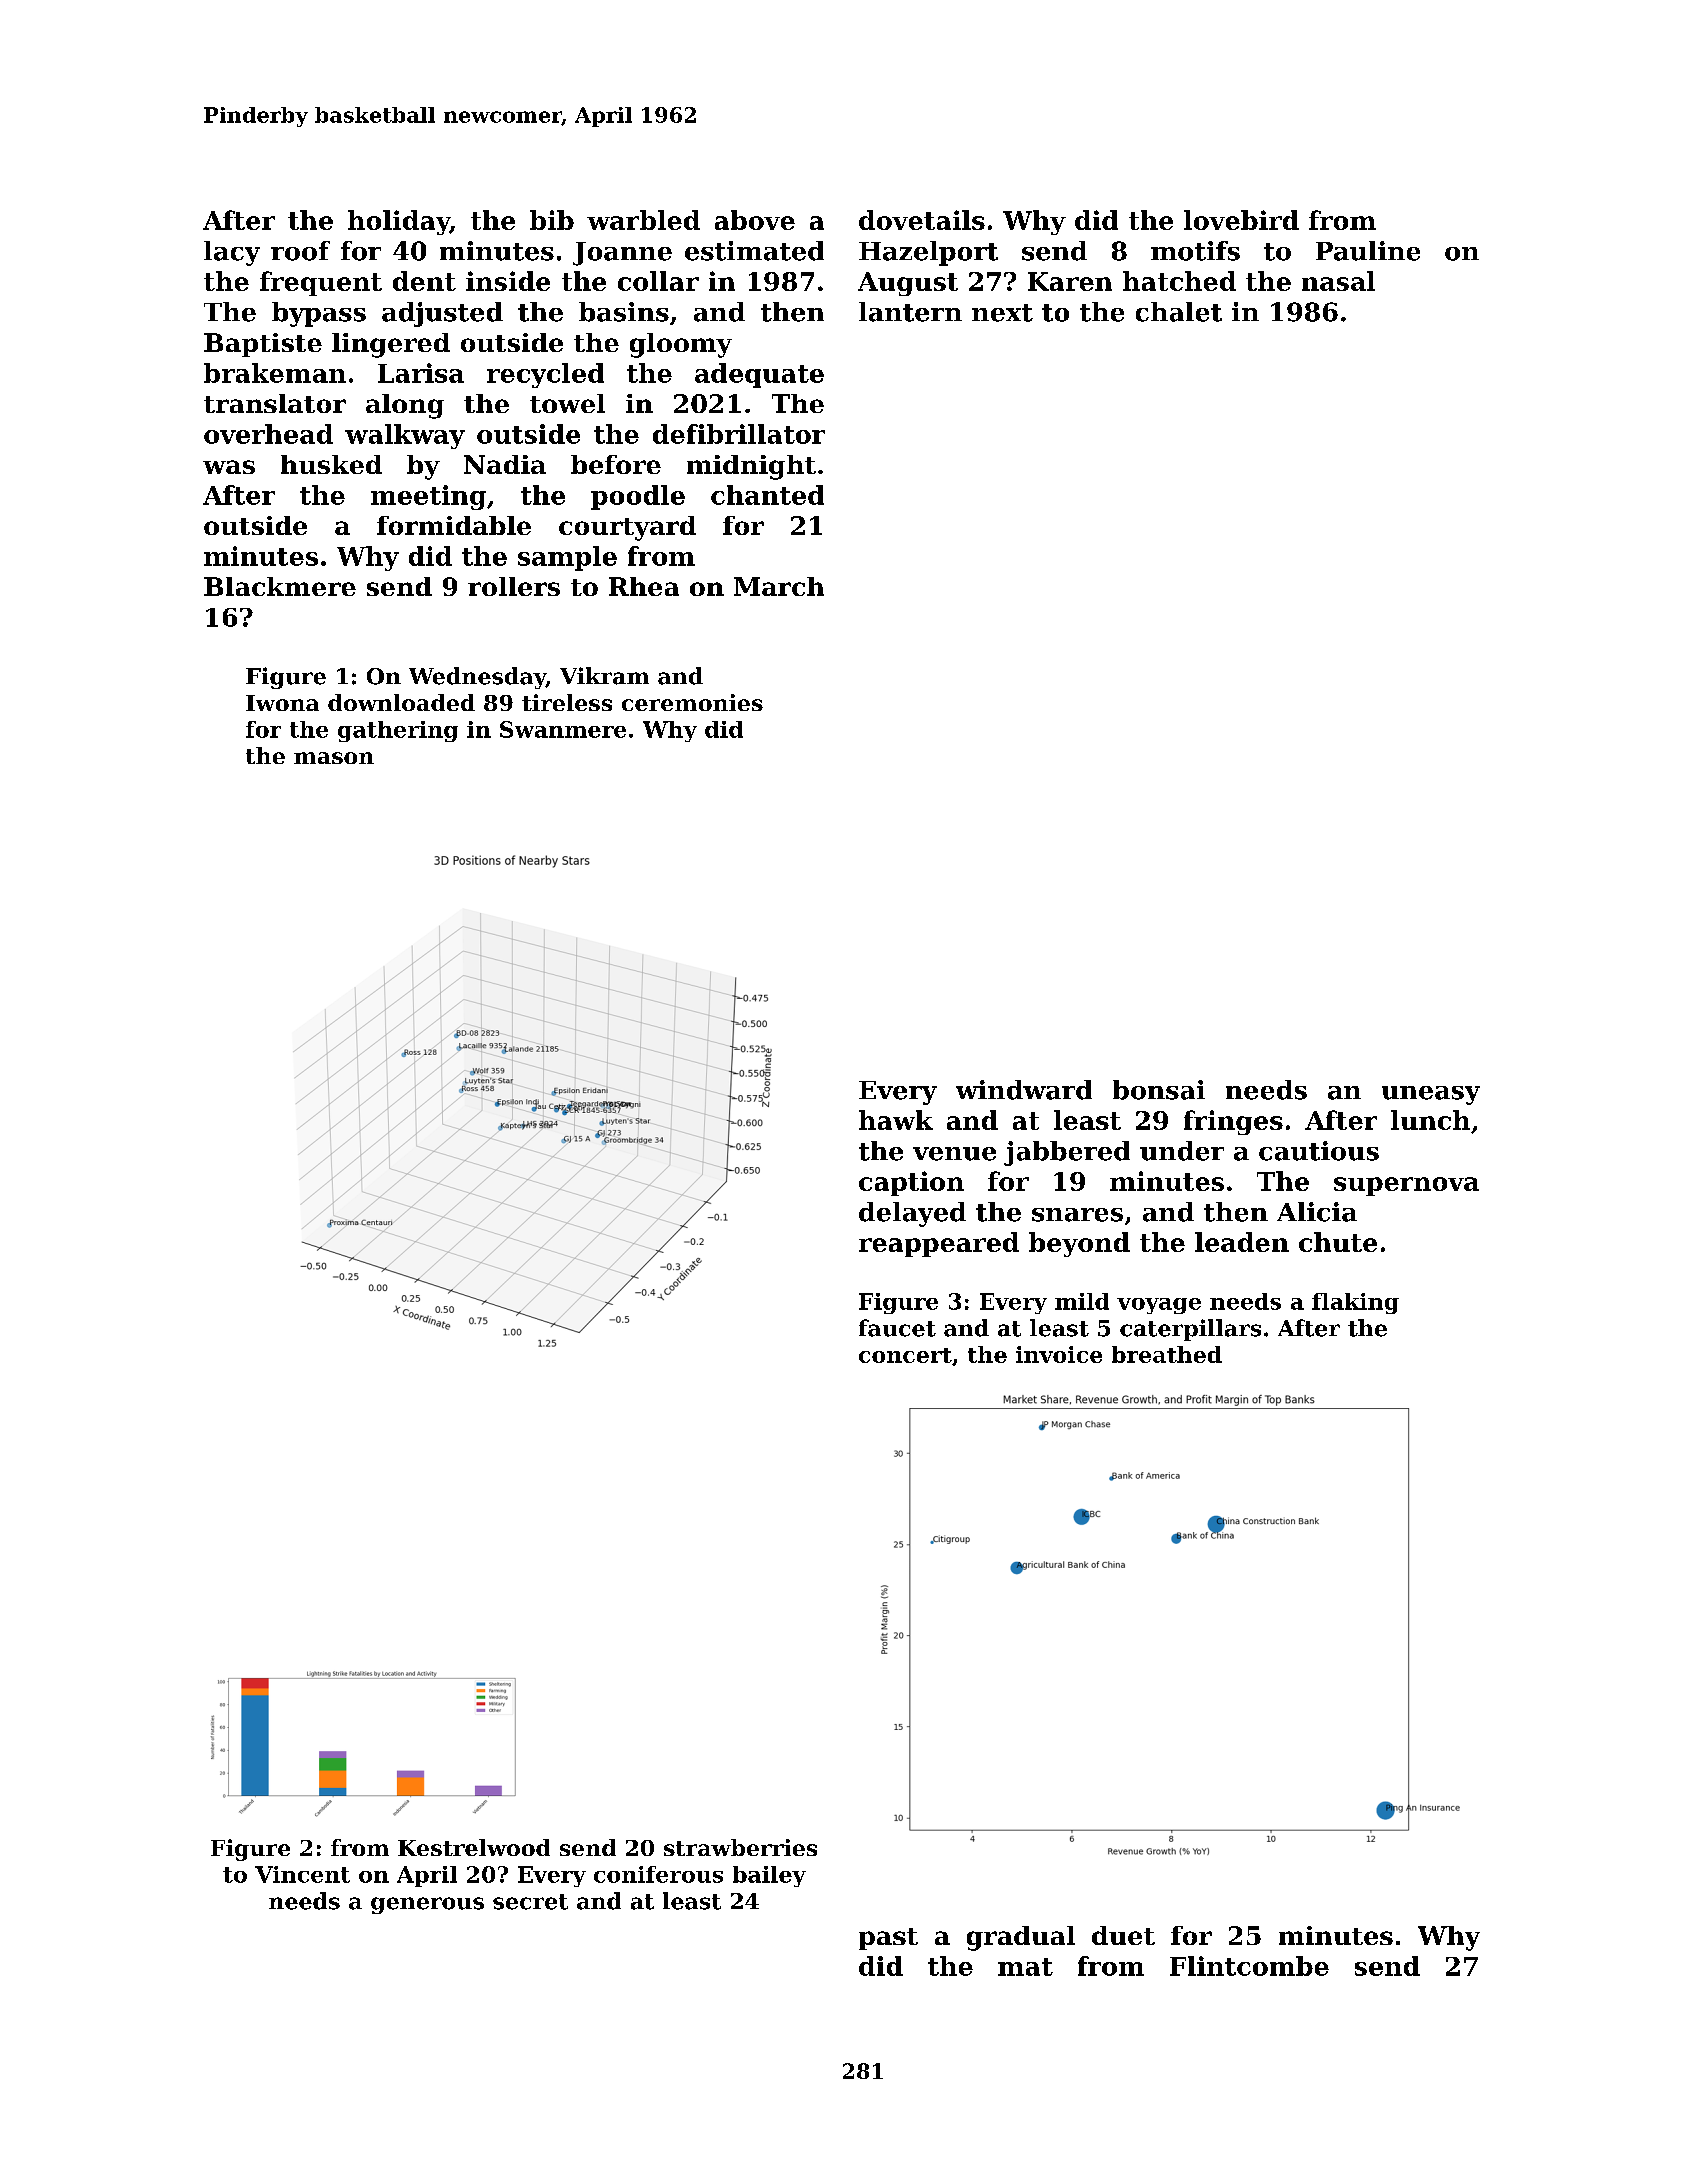  Describe the element at coordinates (275, 403) in the screenshot. I see `translator` at that location.
